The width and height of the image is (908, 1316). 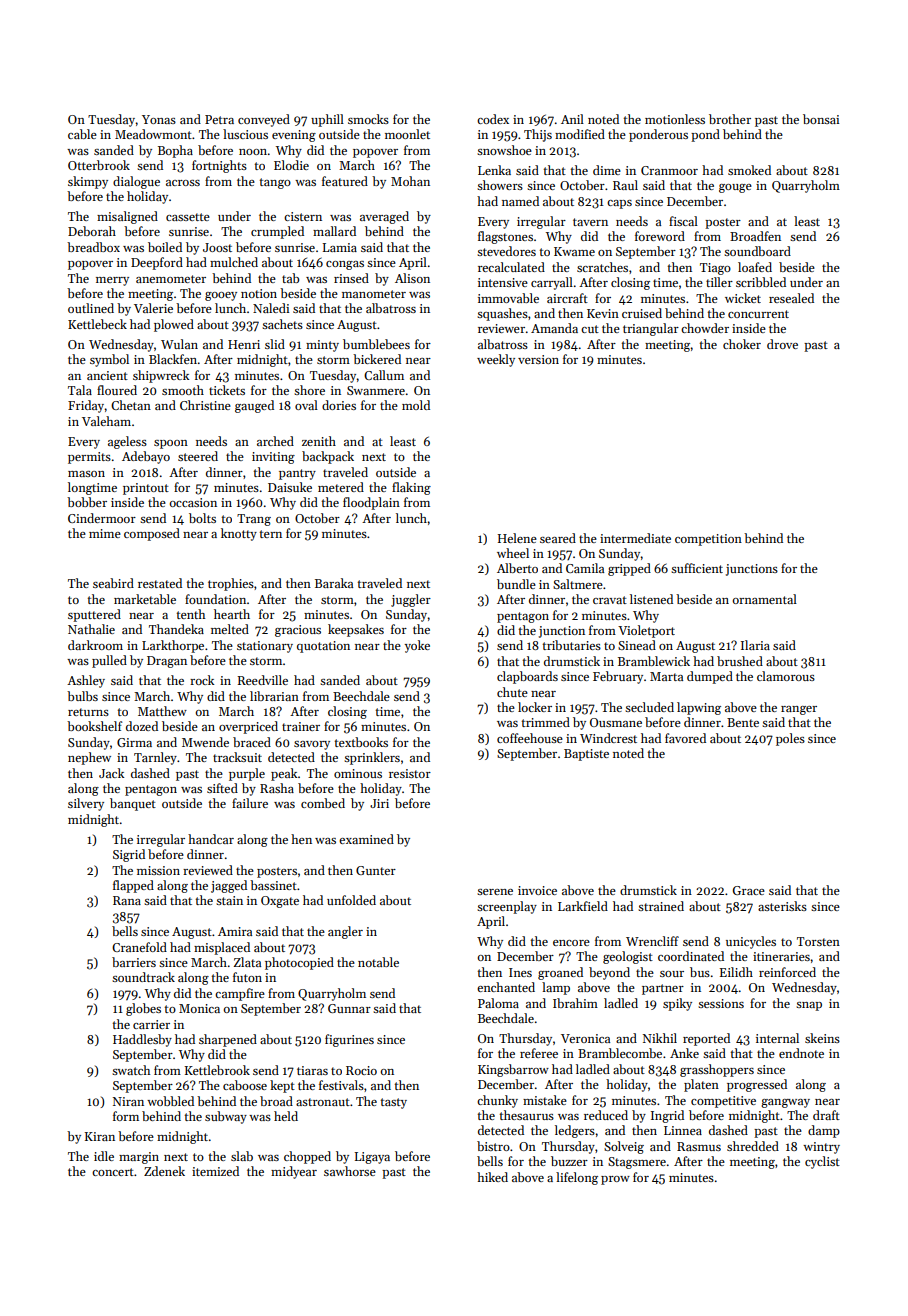 I want to click on Saltmere, so click(x=578, y=584).
